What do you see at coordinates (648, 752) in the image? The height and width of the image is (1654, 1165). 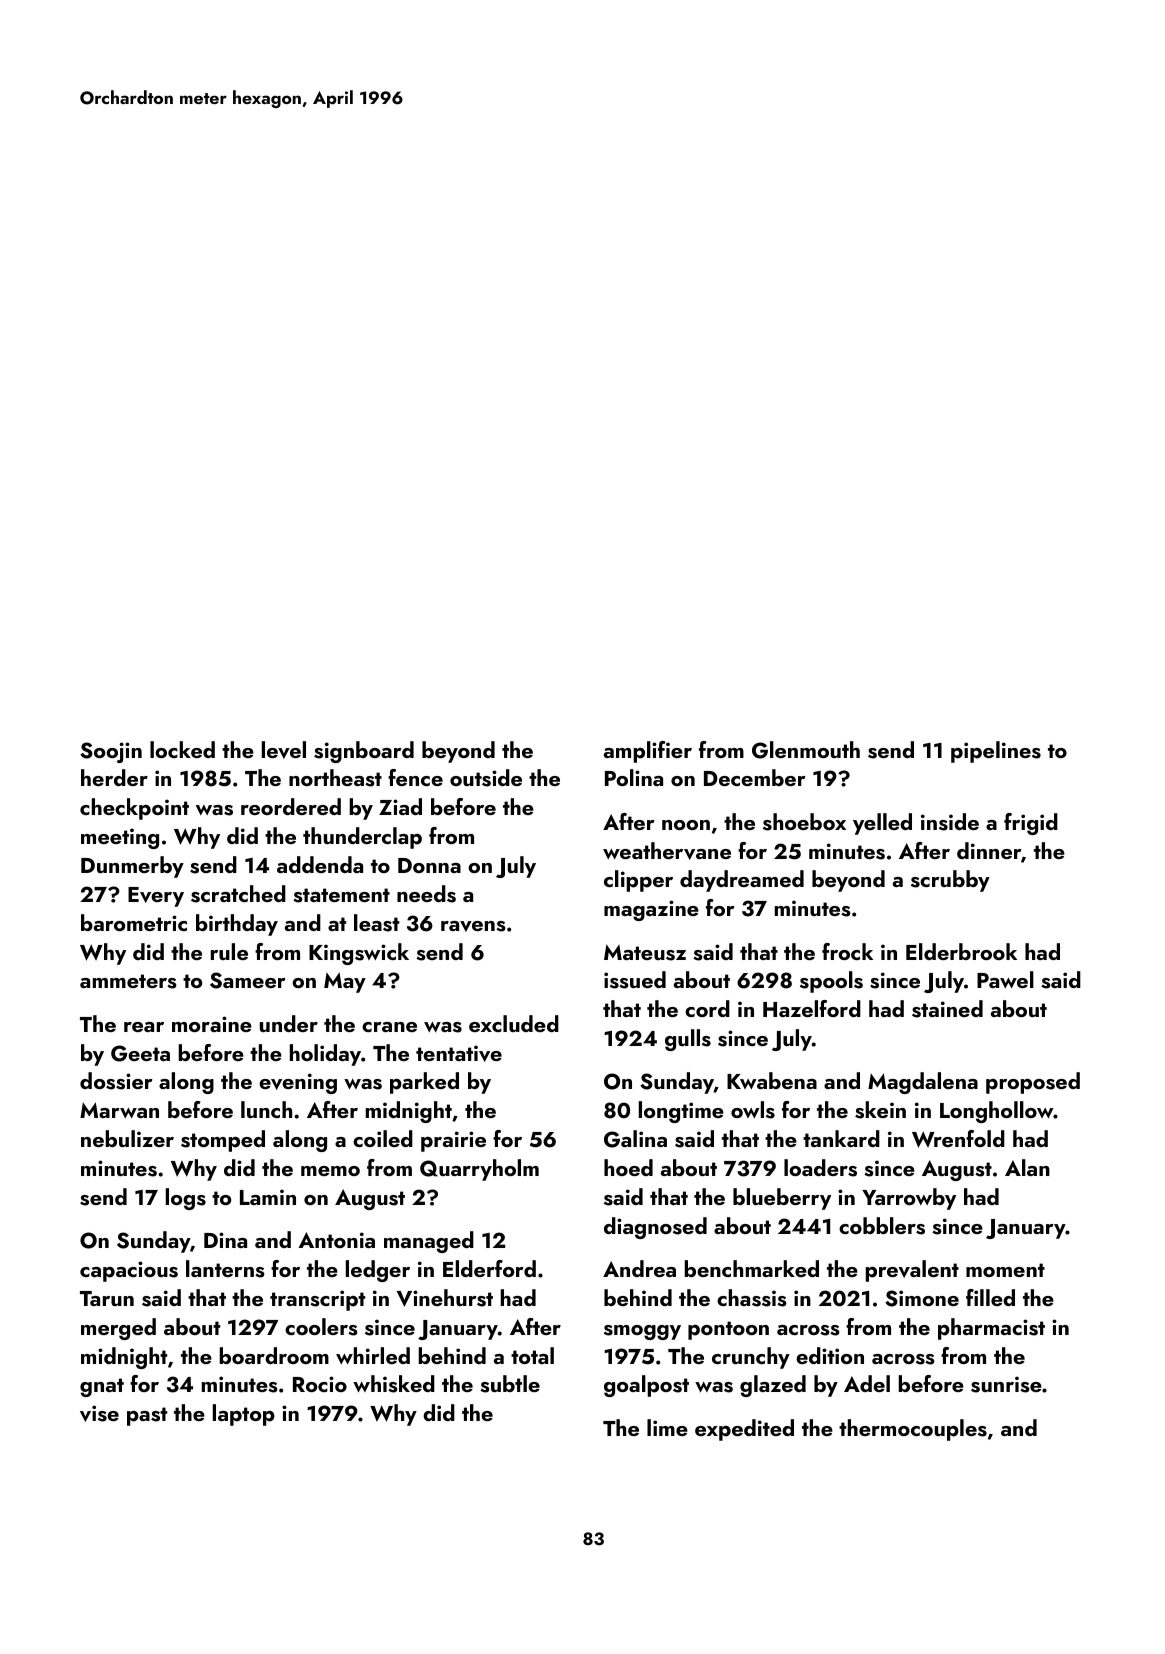 I see `amplifier` at bounding box center [648, 752].
